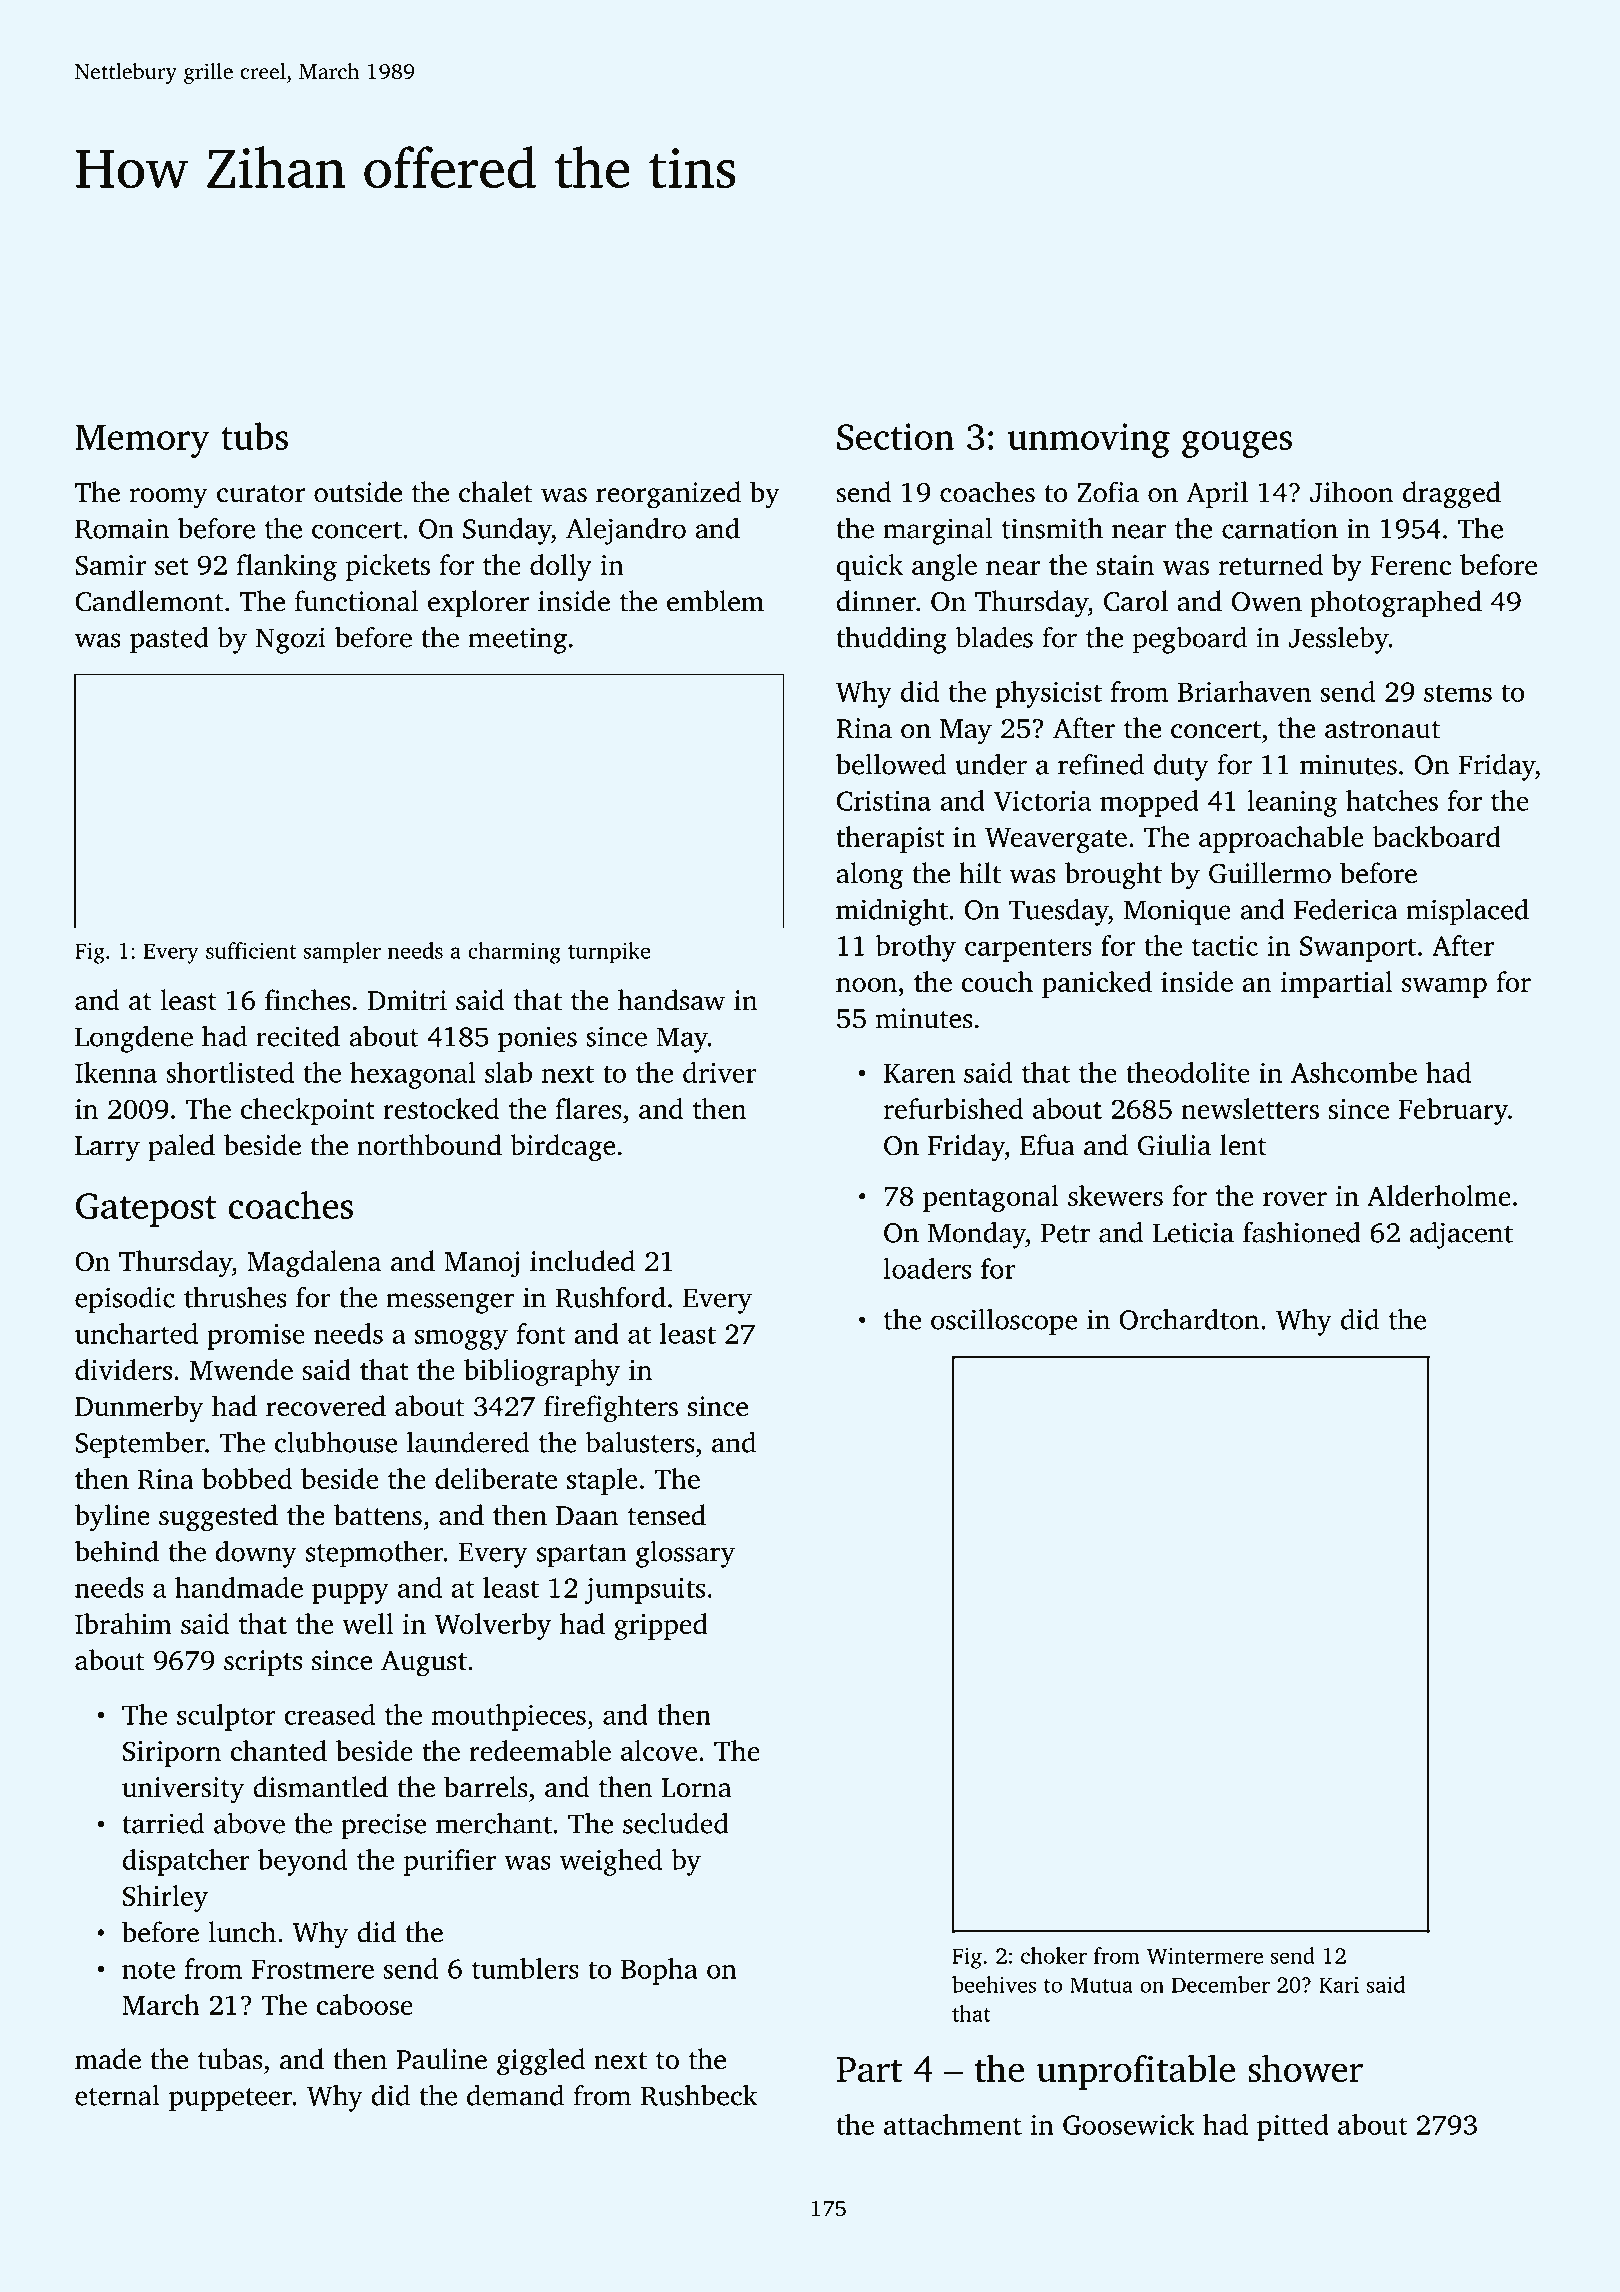  I want to click on rover, so click(1295, 1199).
